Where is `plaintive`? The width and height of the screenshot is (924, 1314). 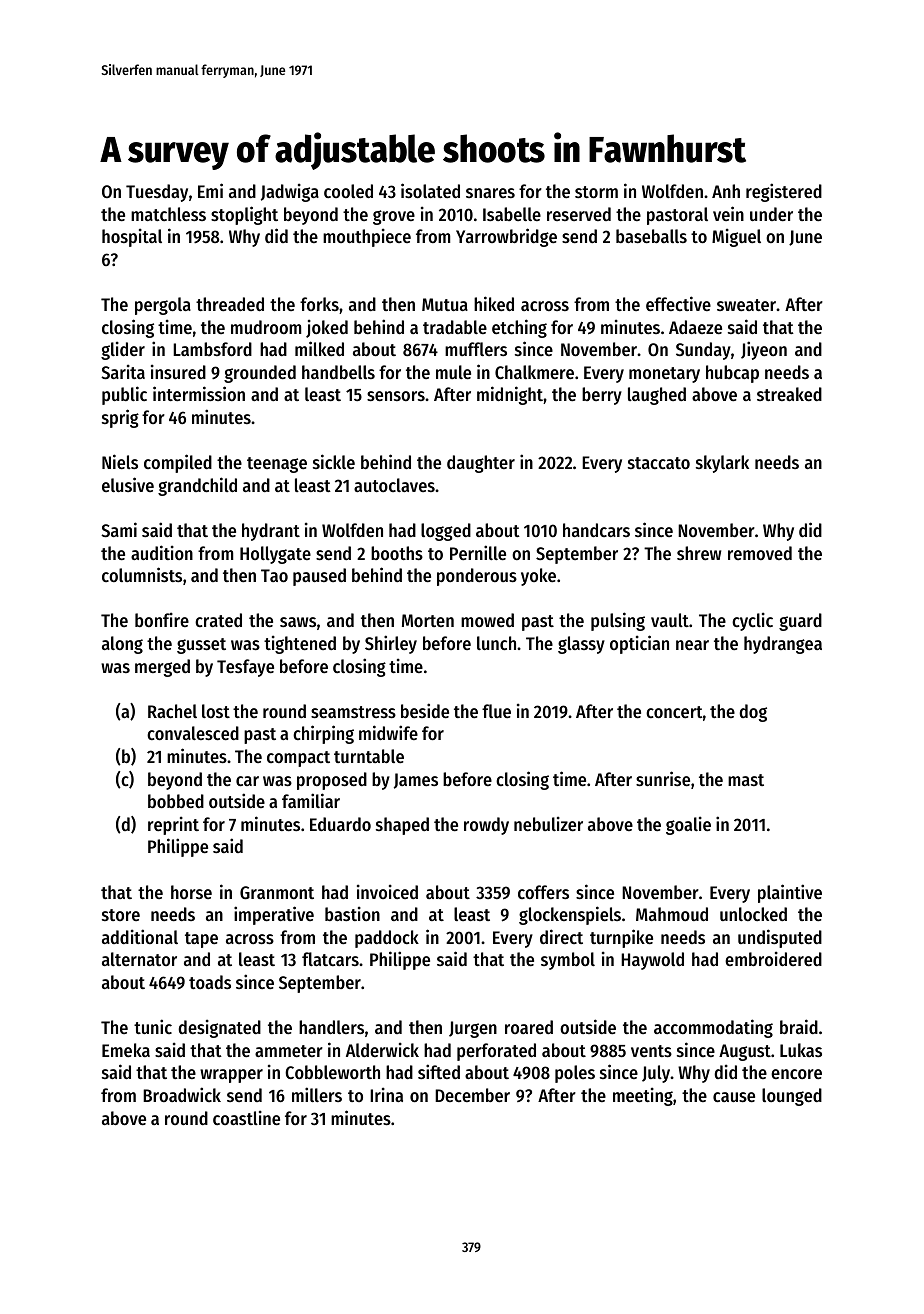
plaintive is located at coordinates (790, 893).
